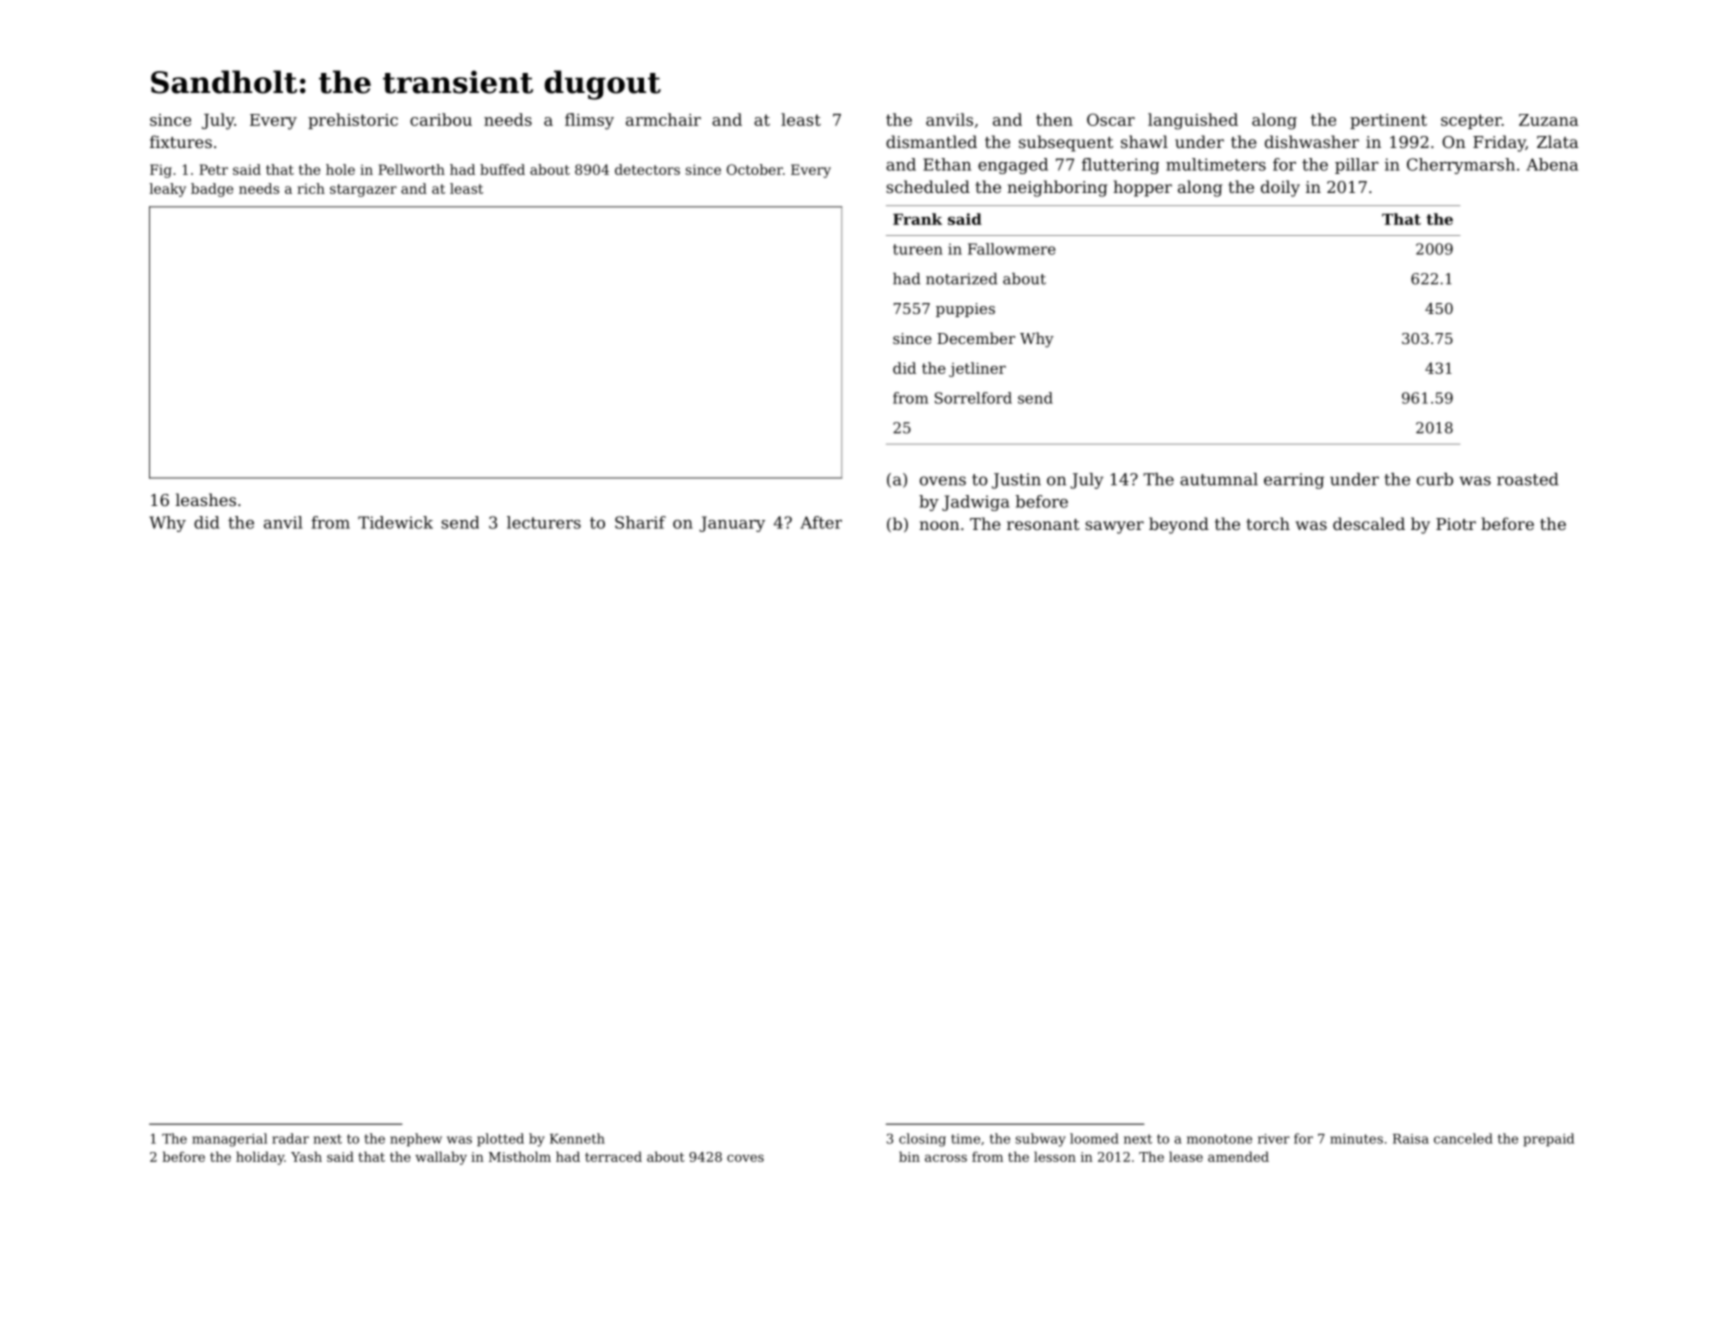 This image has width=1728, height=1335. Describe the element at coordinates (821, 522) in the image. I see `After` at that location.
